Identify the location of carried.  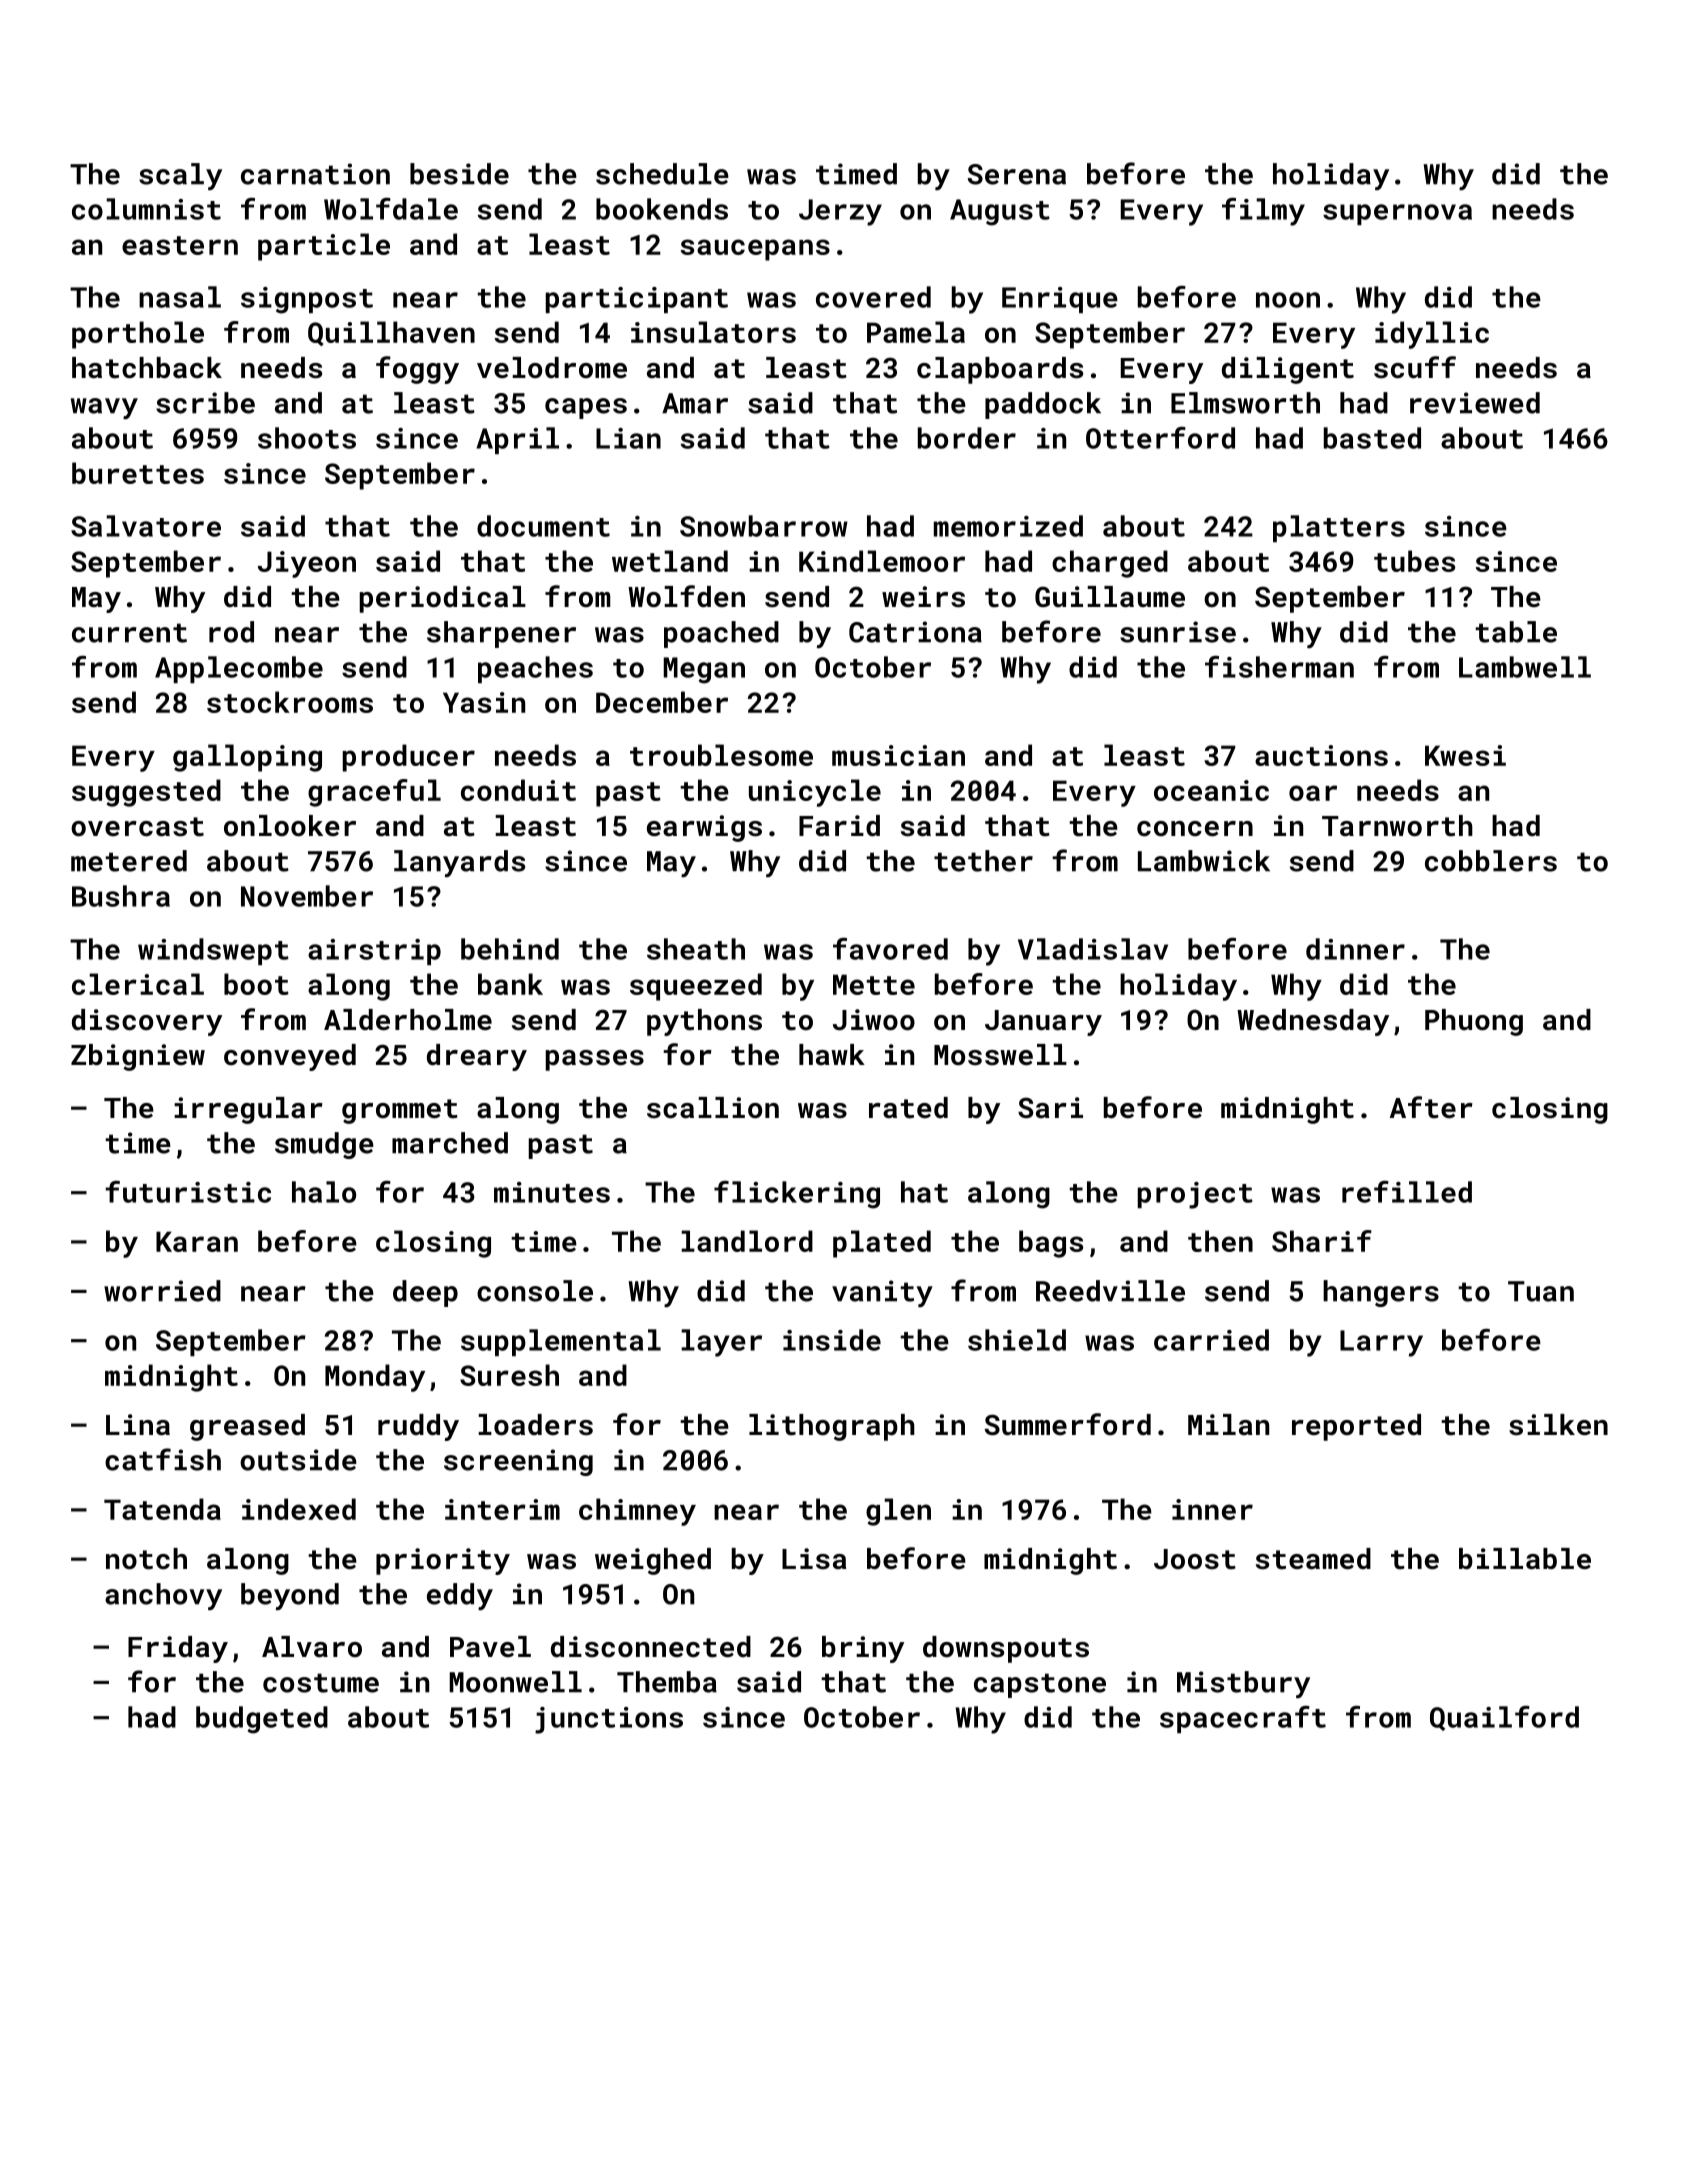
(1211, 1340).
